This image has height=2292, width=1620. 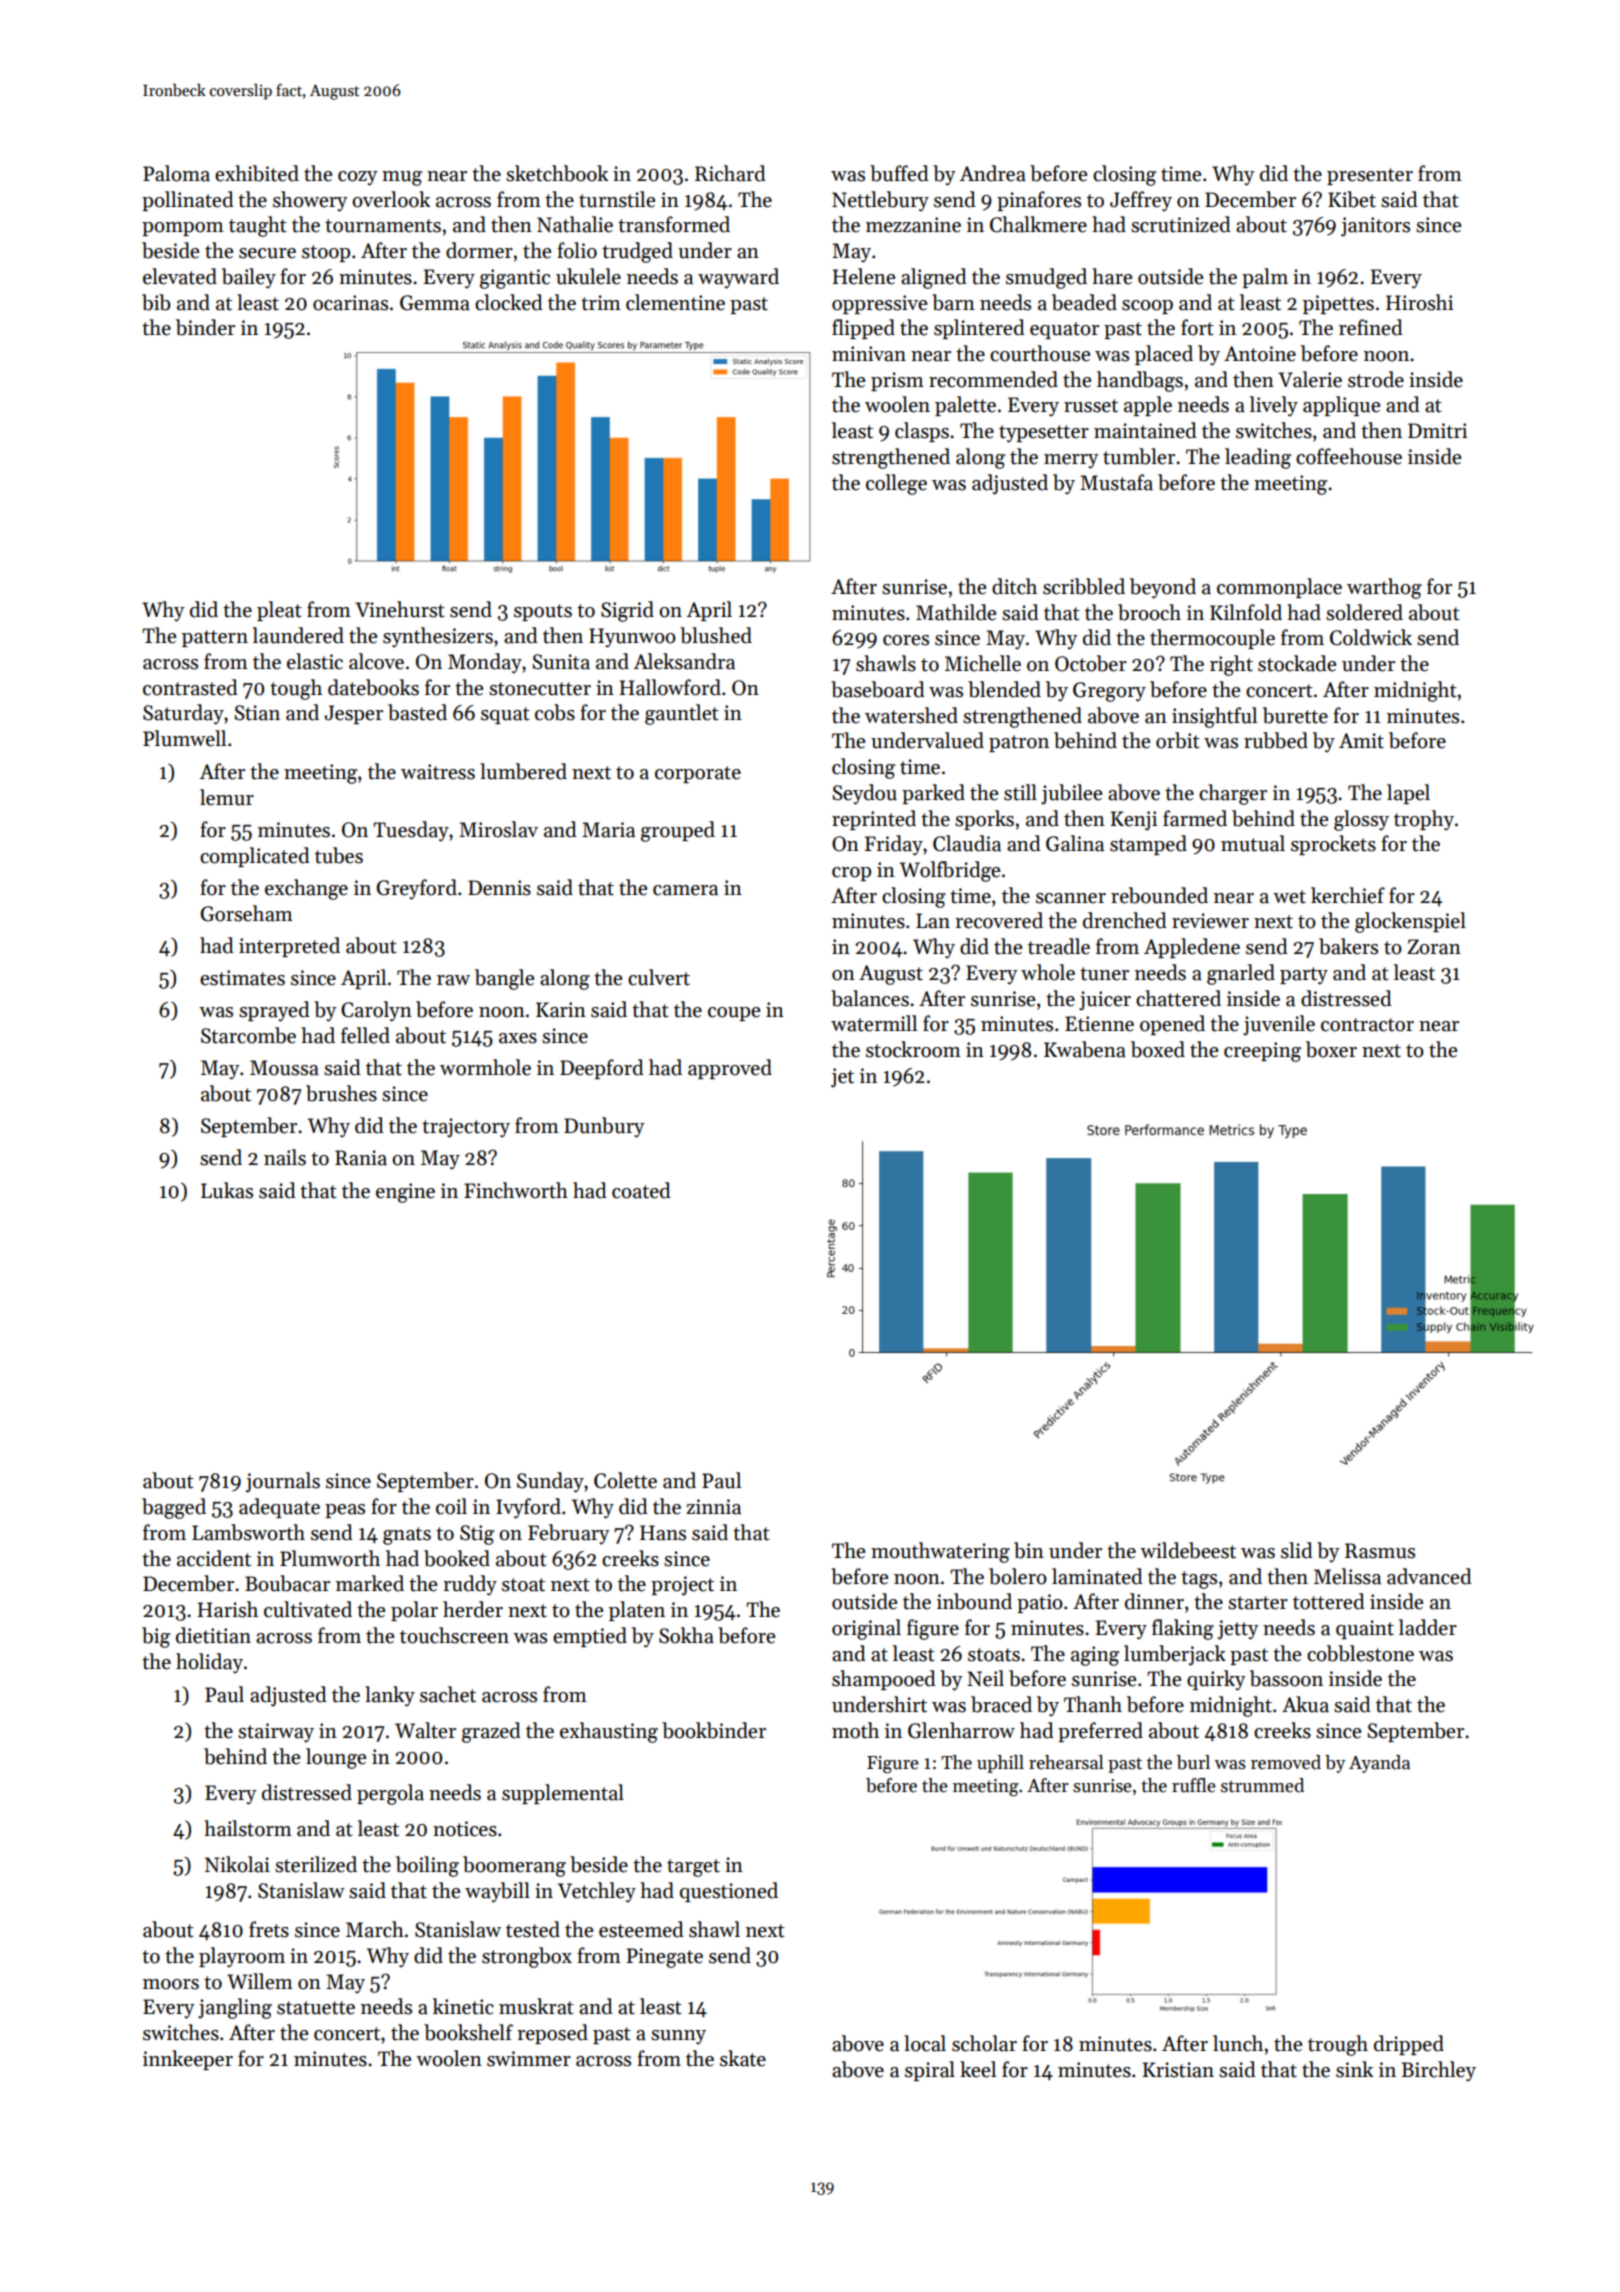 What do you see at coordinates (1437, 431) in the image?
I see `Dmitri` at bounding box center [1437, 431].
